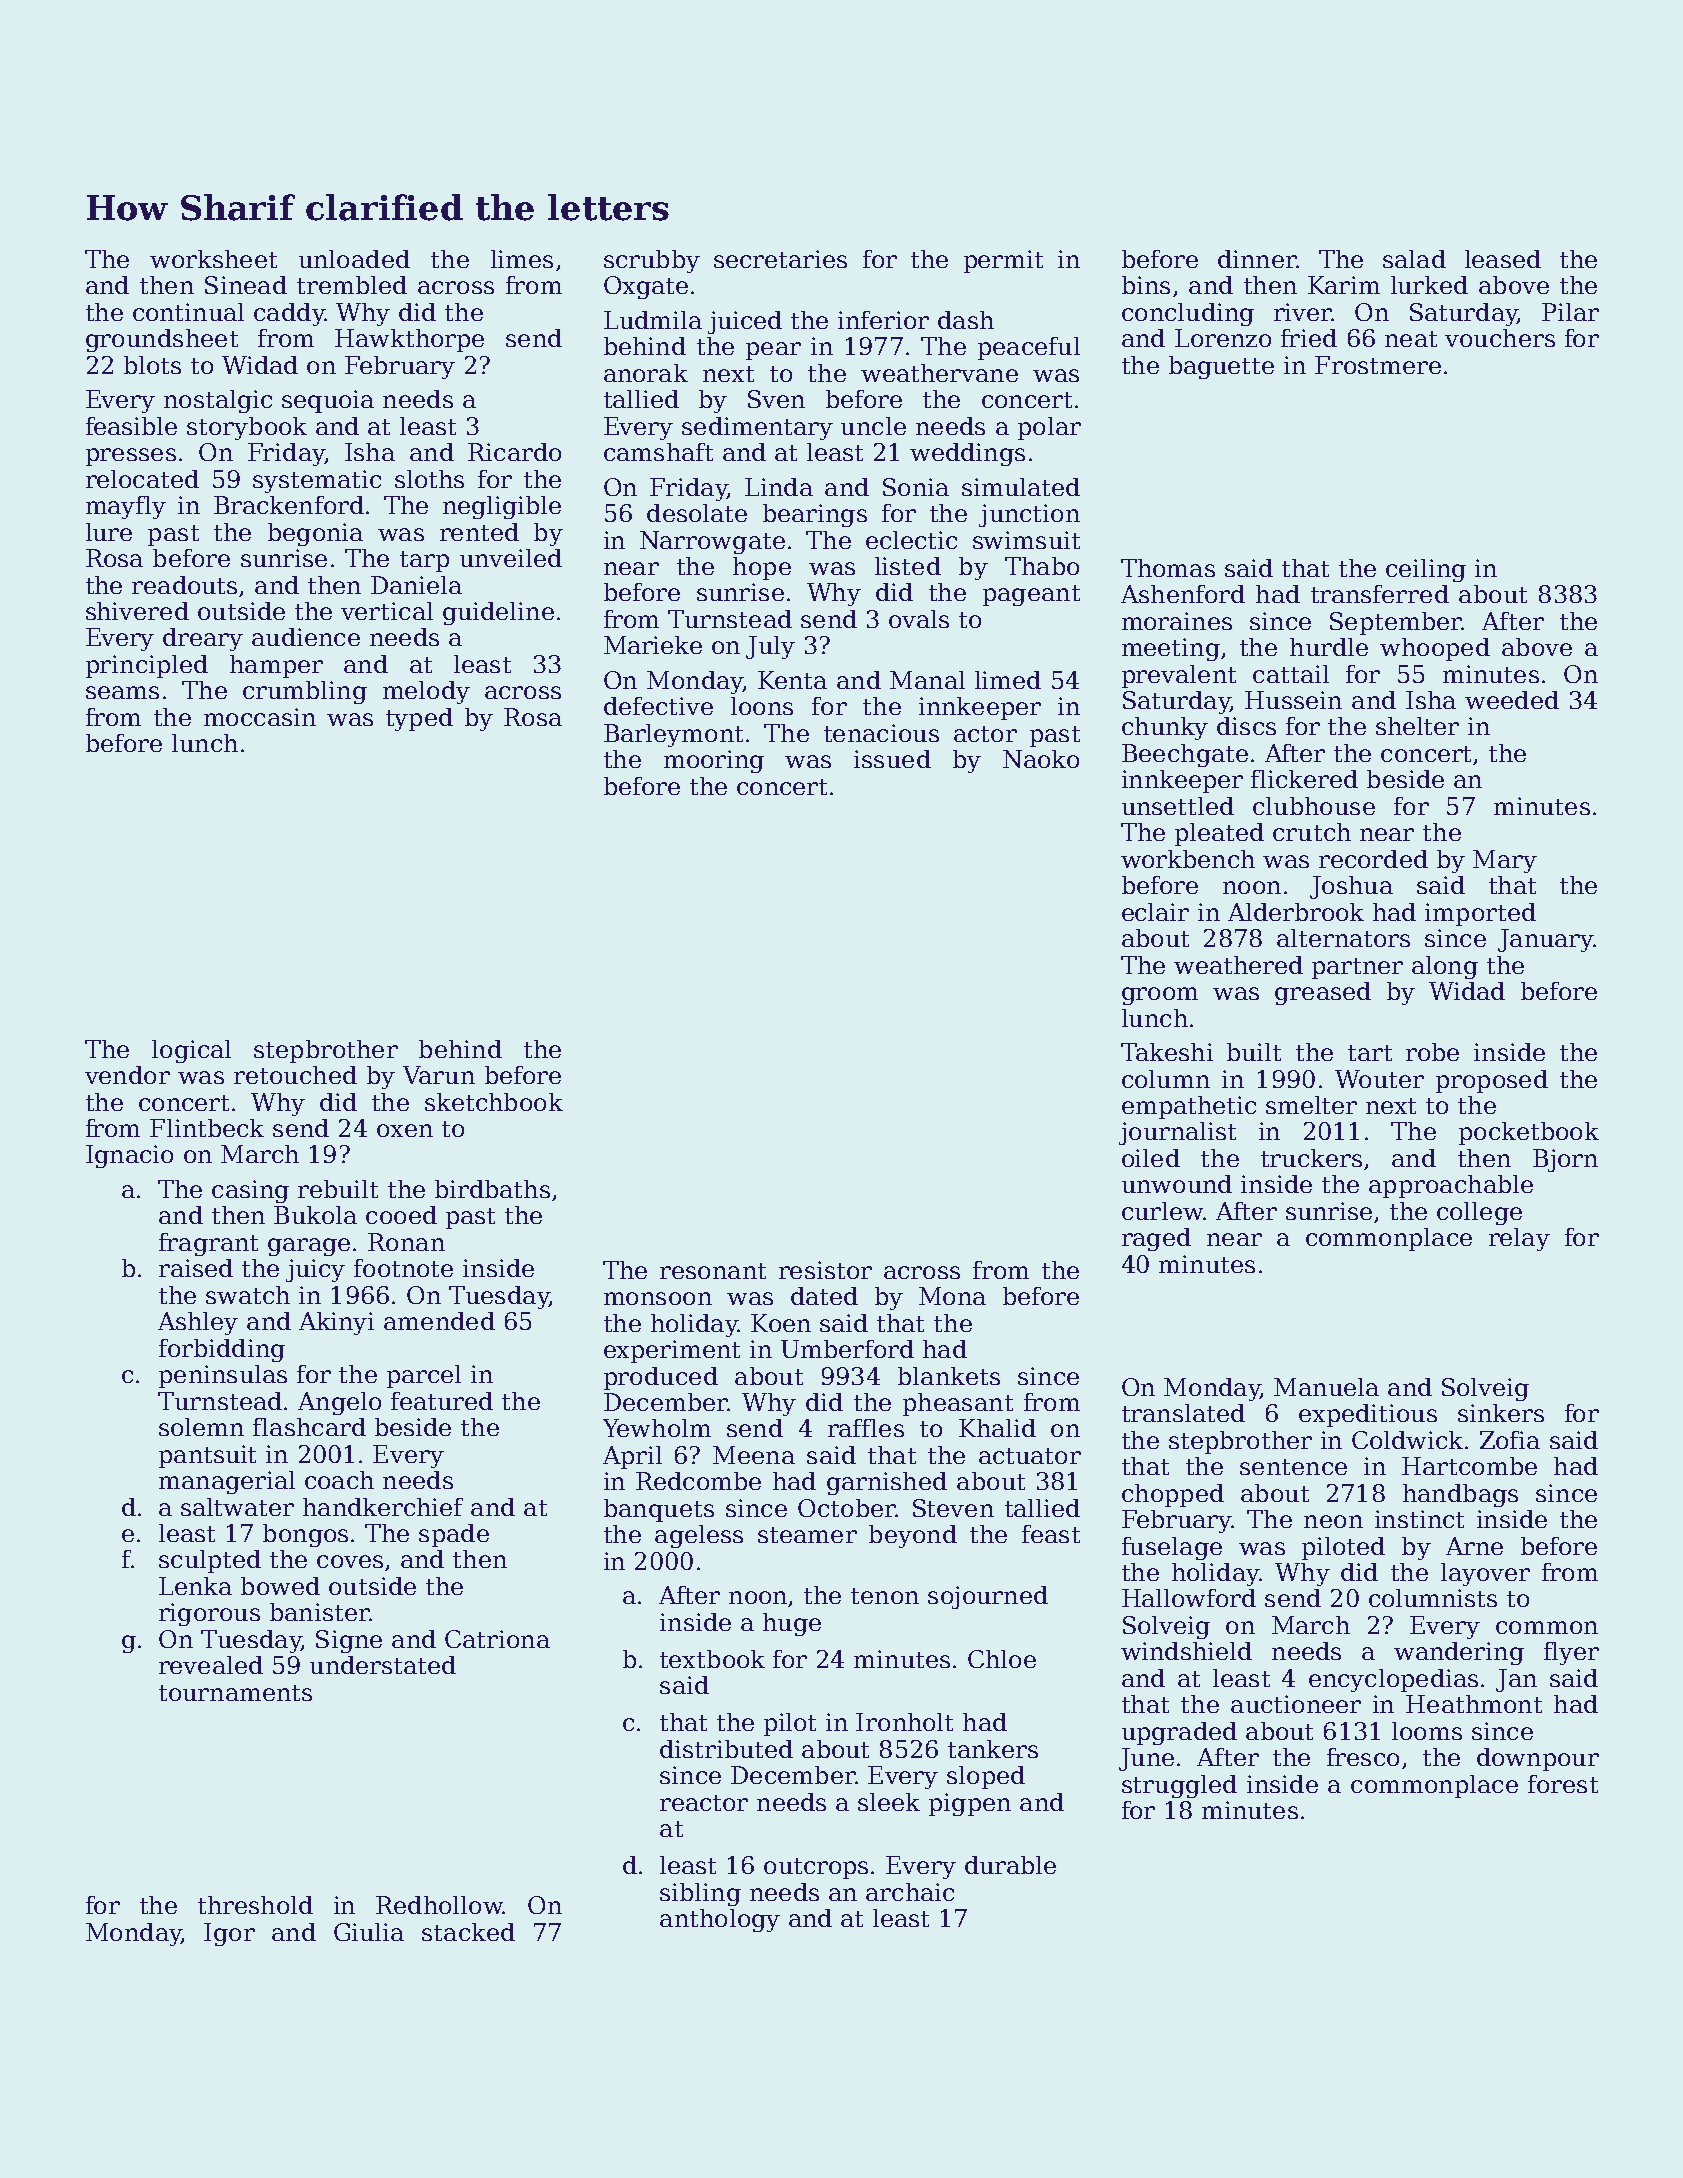 This document has width=1683, height=2178. I want to click on continual, so click(188, 312).
